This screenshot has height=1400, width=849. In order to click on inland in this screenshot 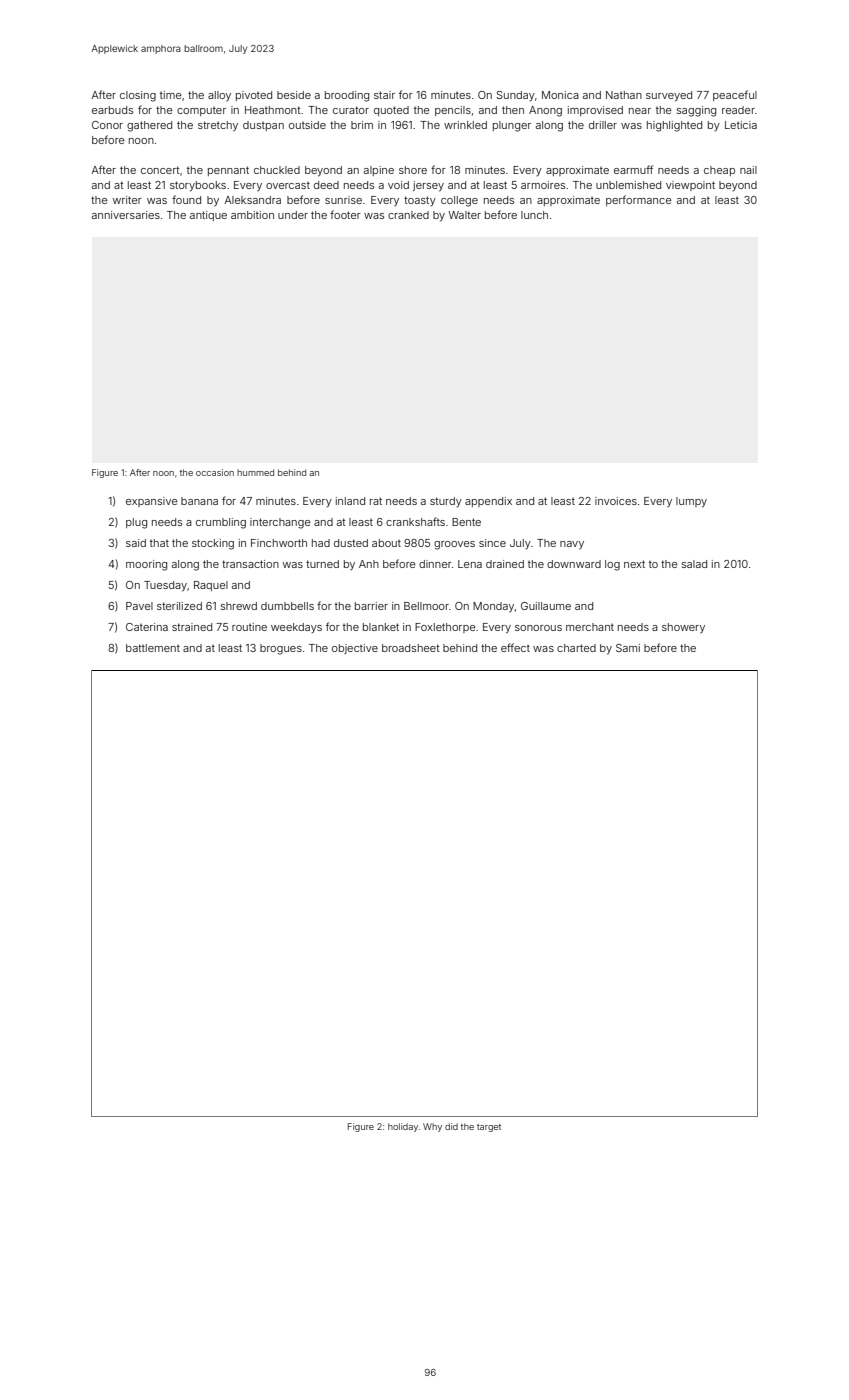, I will do `click(350, 501)`.
